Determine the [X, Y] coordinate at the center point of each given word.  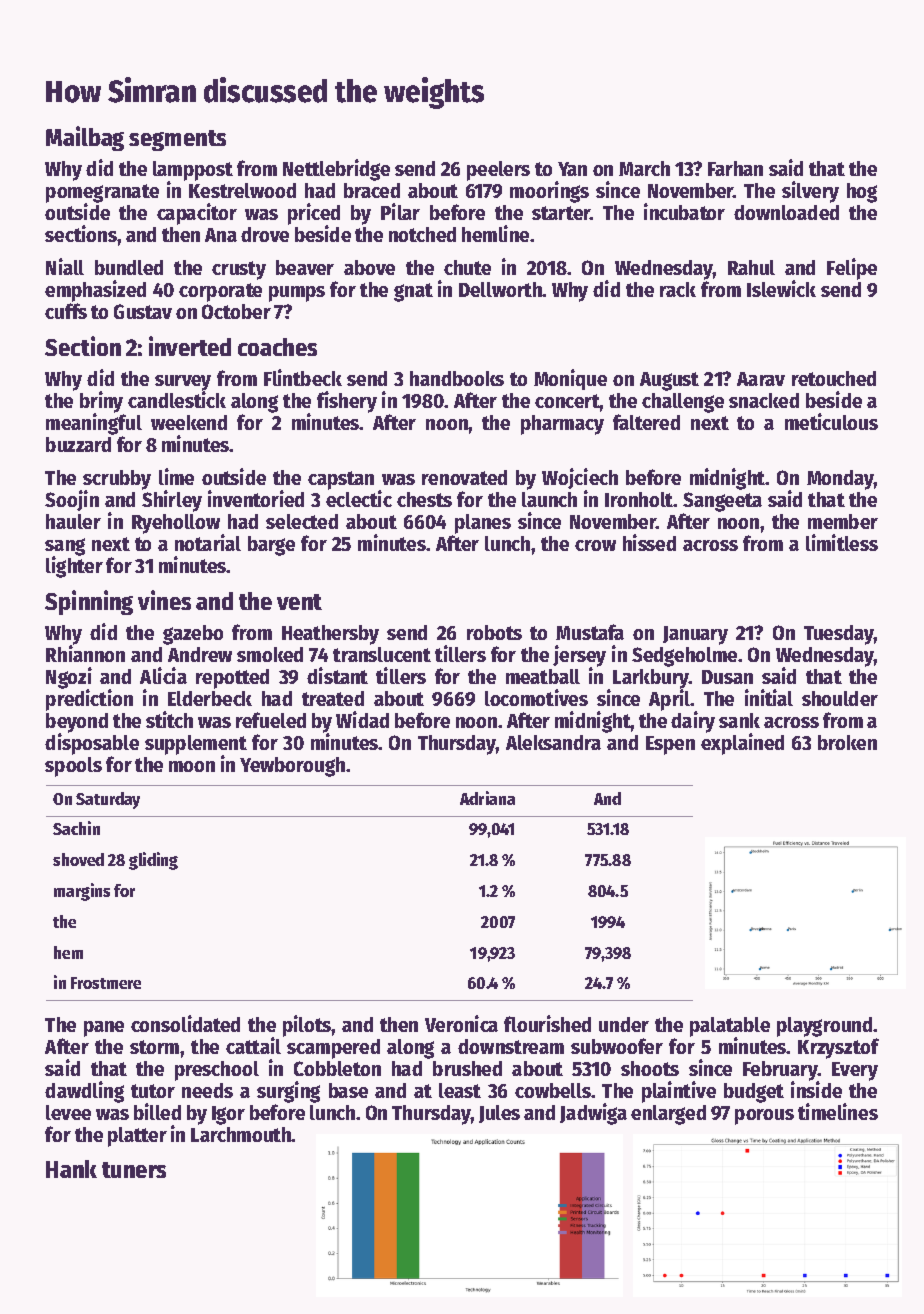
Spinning [89, 602]
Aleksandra [553, 742]
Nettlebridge [336, 170]
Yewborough [292, 767]
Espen [670, 745]
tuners [134, 1170]
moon [192, 766]
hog [862, 193]
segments [177, 140]
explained [742, 744]
